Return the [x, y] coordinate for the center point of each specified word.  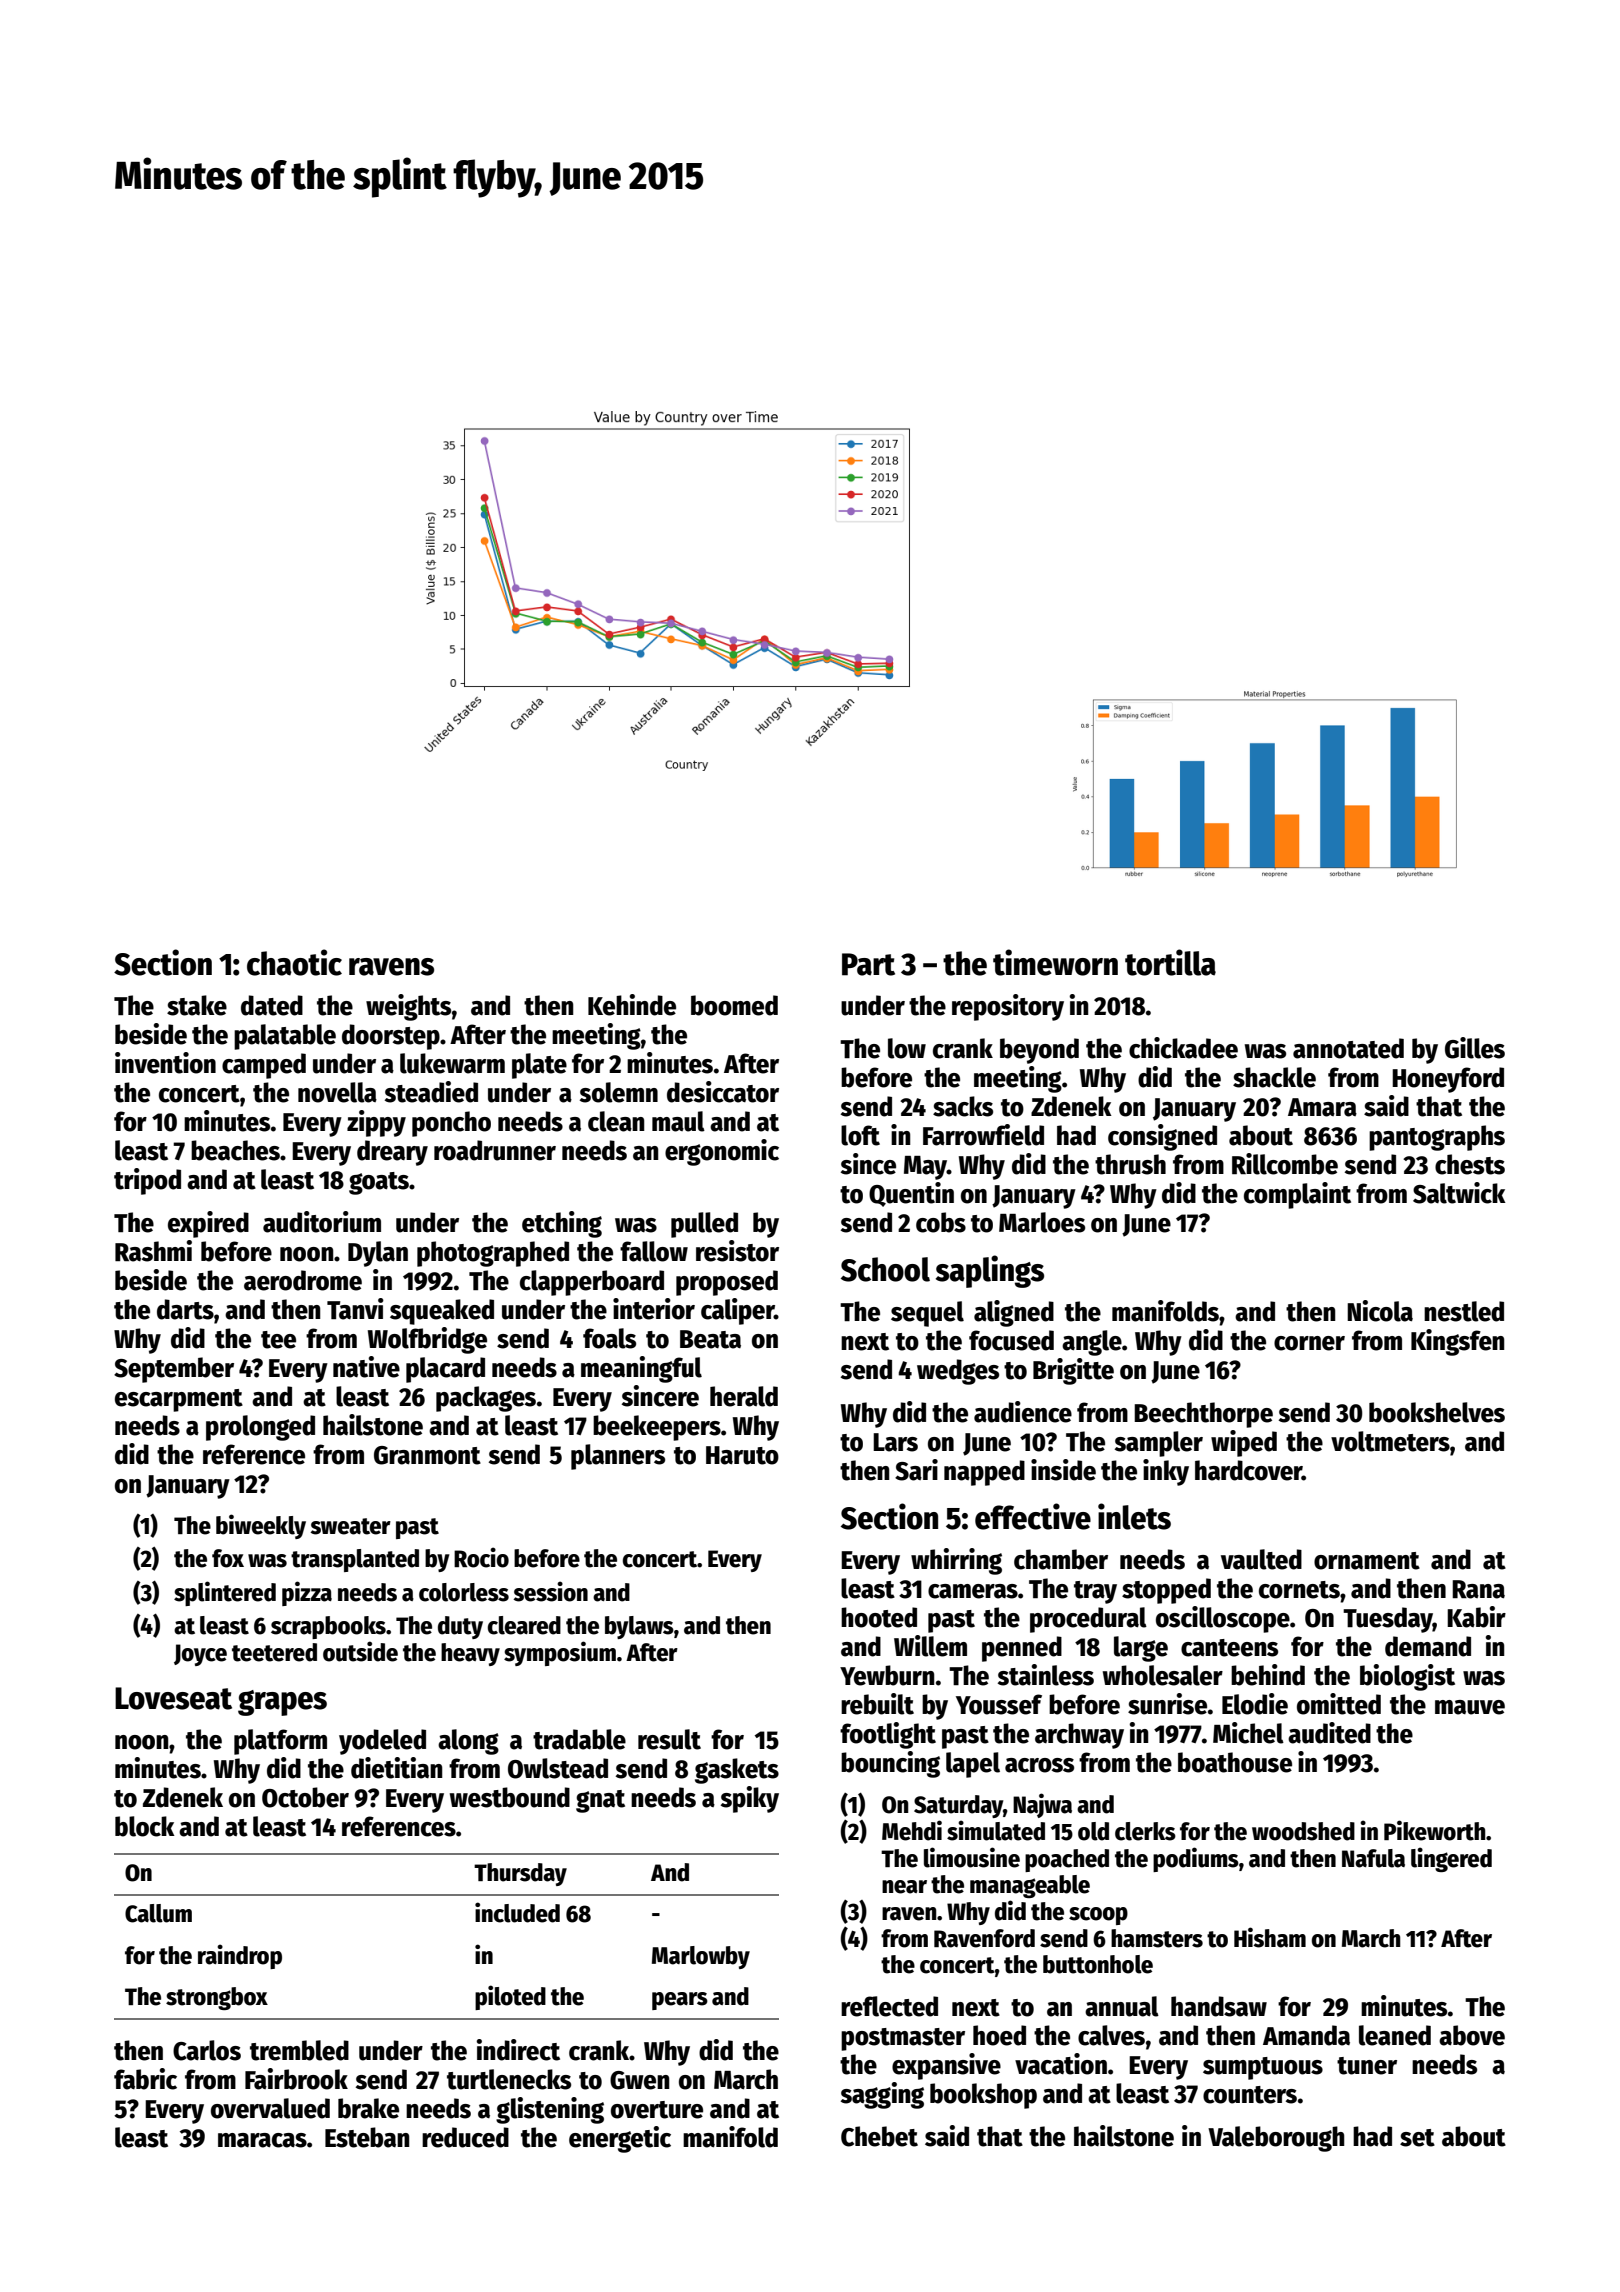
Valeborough [1276, 2139]
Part [868, 964]
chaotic [294, 962]
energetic [620, 2139]
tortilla [1170, 962]
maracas [262, 2140]
